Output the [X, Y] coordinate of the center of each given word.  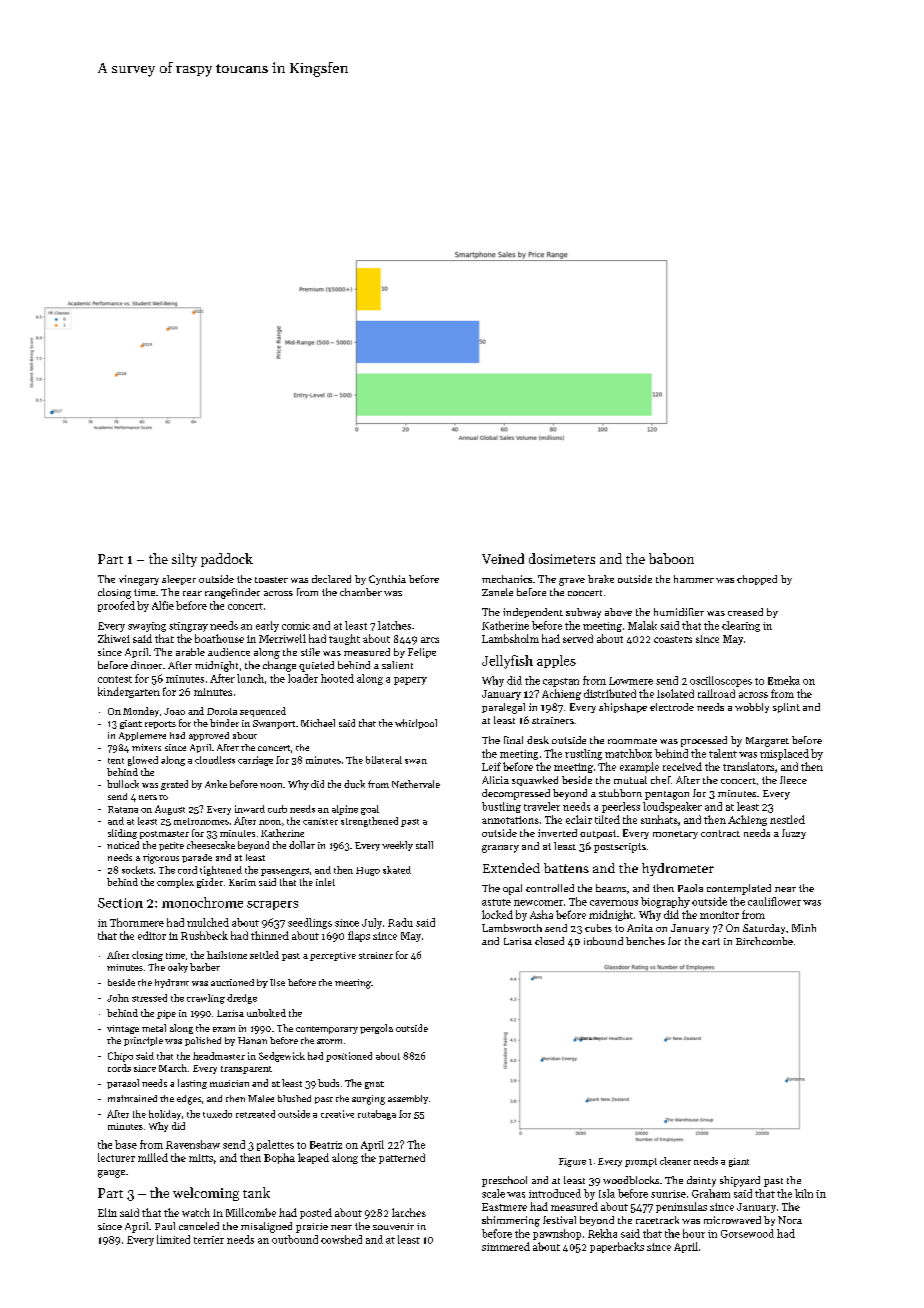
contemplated [739, 889]
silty [184, 560]
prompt [641, 1162]
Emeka [784, 680]
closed [549, 941]
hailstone [227, 955]
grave [572, 582]
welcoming [206, 1194]
